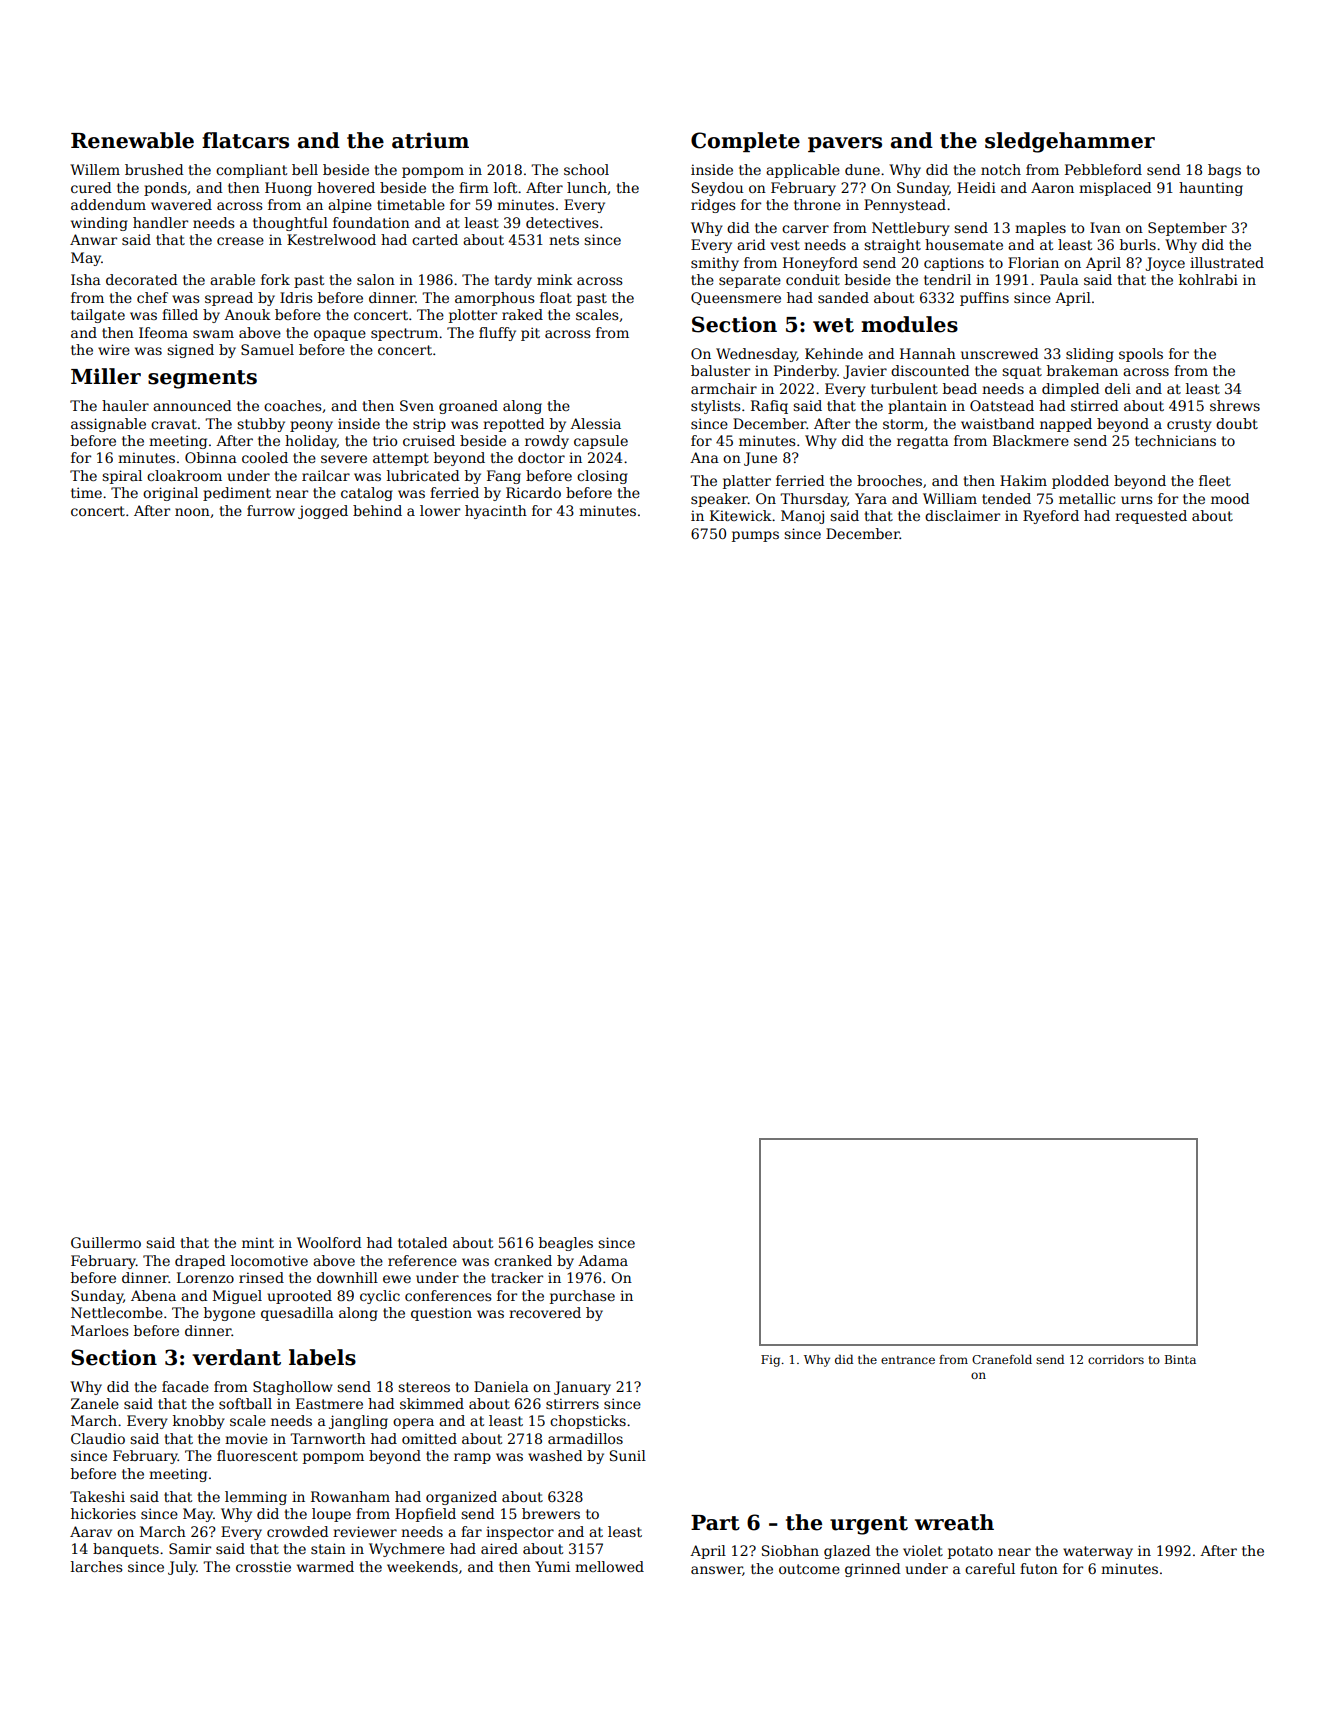 Image resolution: width=1337 pixels, height=1731 pixels. What do you see at coordinates (990, 1568) in the document?
I see `careful` at bounding box center [990, 1568].
